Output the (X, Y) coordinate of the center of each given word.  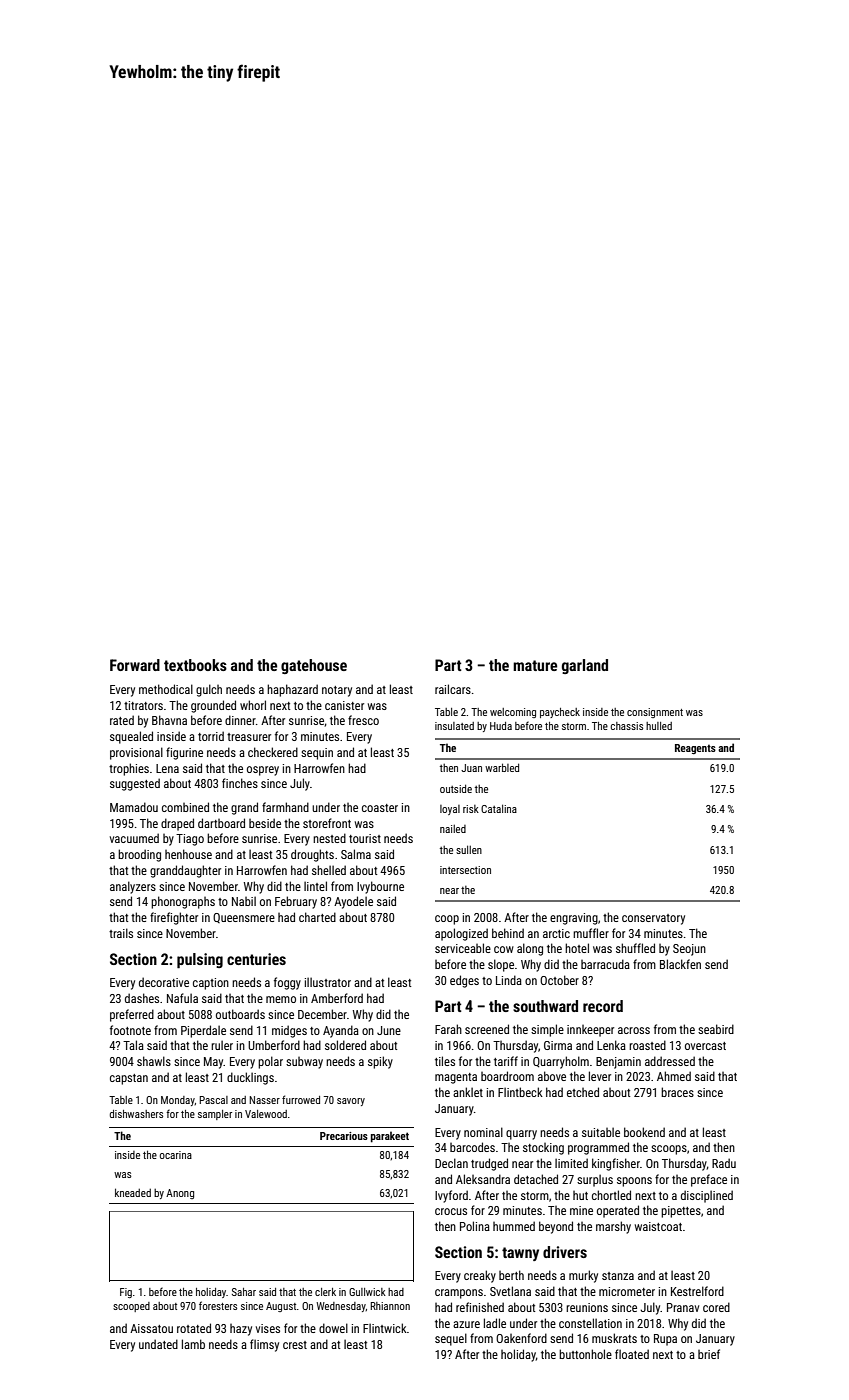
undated (158, 1344)
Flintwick (385, 1328)
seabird (716, 1029)
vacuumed (134, 838)
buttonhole (585, 1354)
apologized (461, 934)
